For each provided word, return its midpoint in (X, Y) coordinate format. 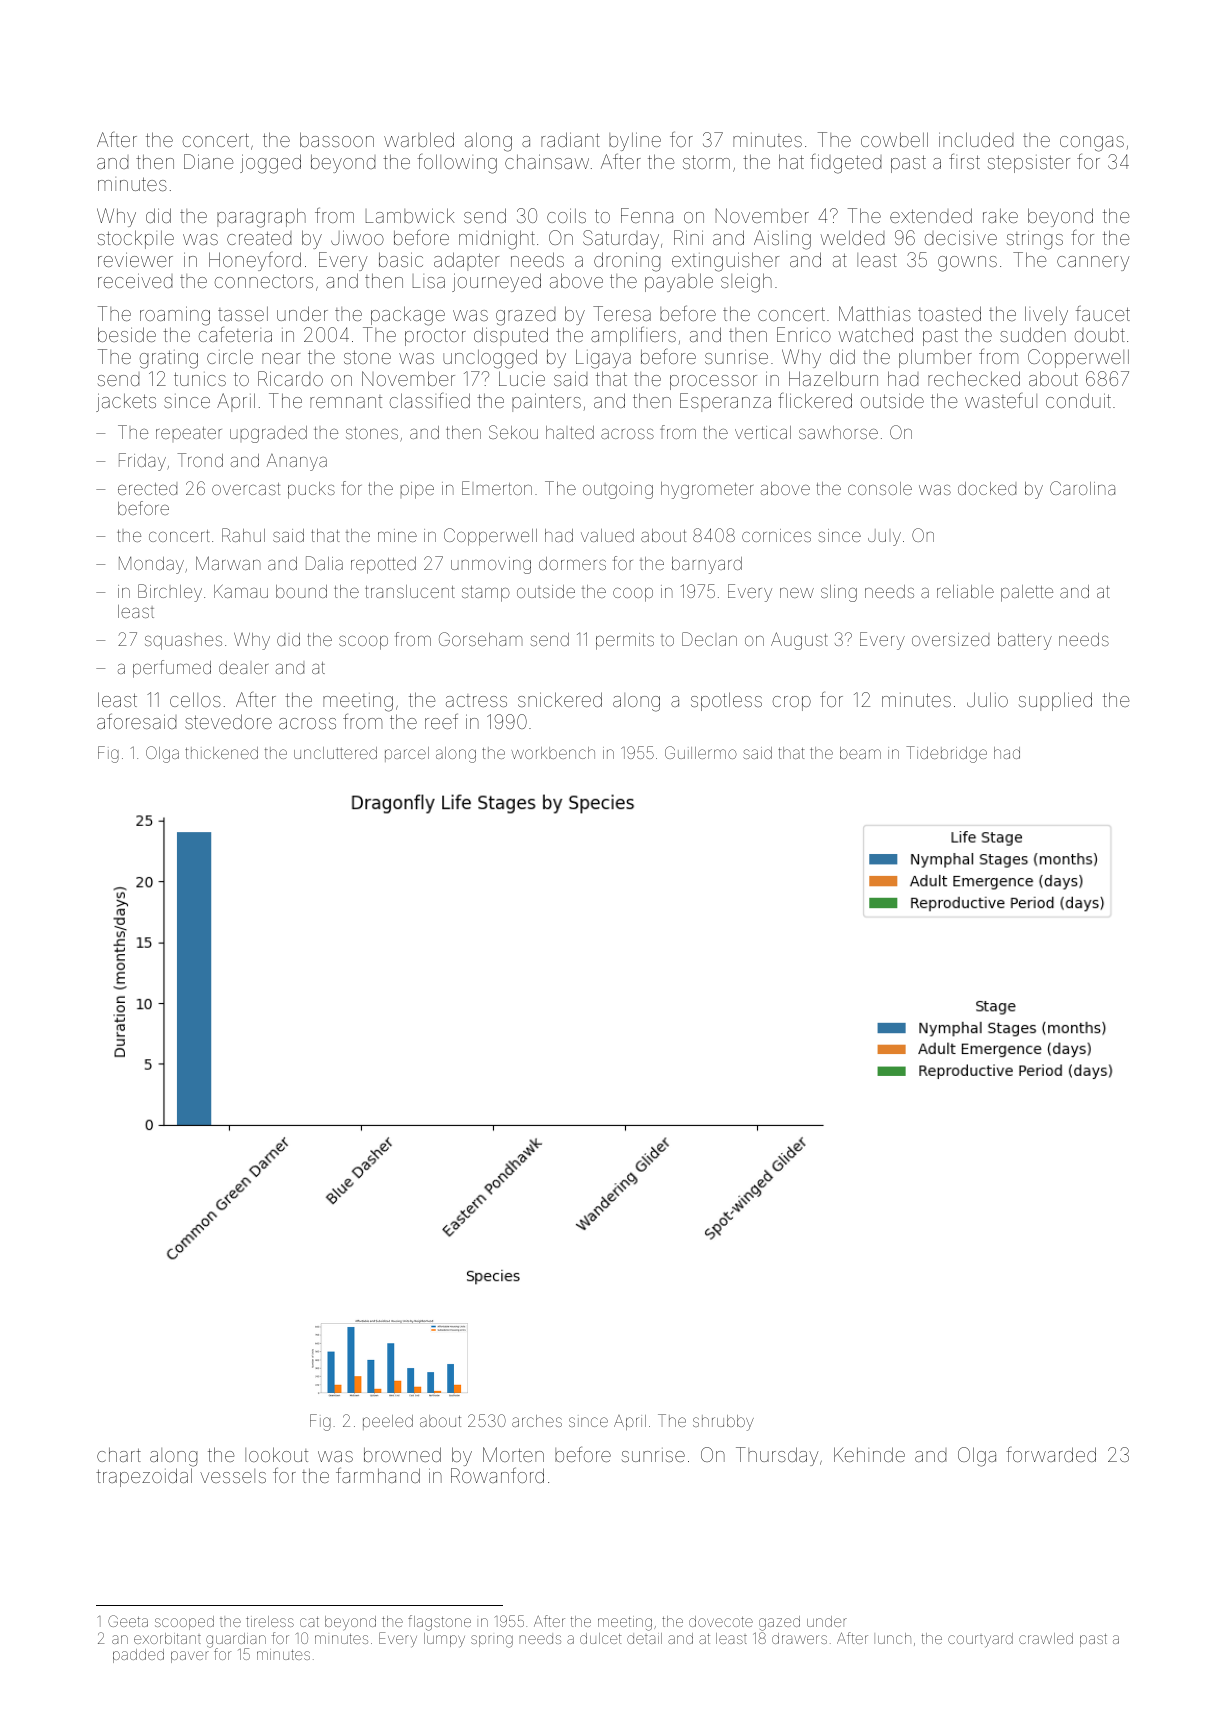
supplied (1055, 701)
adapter (466, 261)
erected (147, 489)
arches (537, 1421)
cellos (195, 699)
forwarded (1051, 1454)
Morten (513, 1454)
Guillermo (701, 752)
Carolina (1082, 488)
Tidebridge (946, 754)
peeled (388, 1422)
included (976, 139)
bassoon (337, 139)
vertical (763, 432)
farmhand (378, 1475)
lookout (276, 1454)
